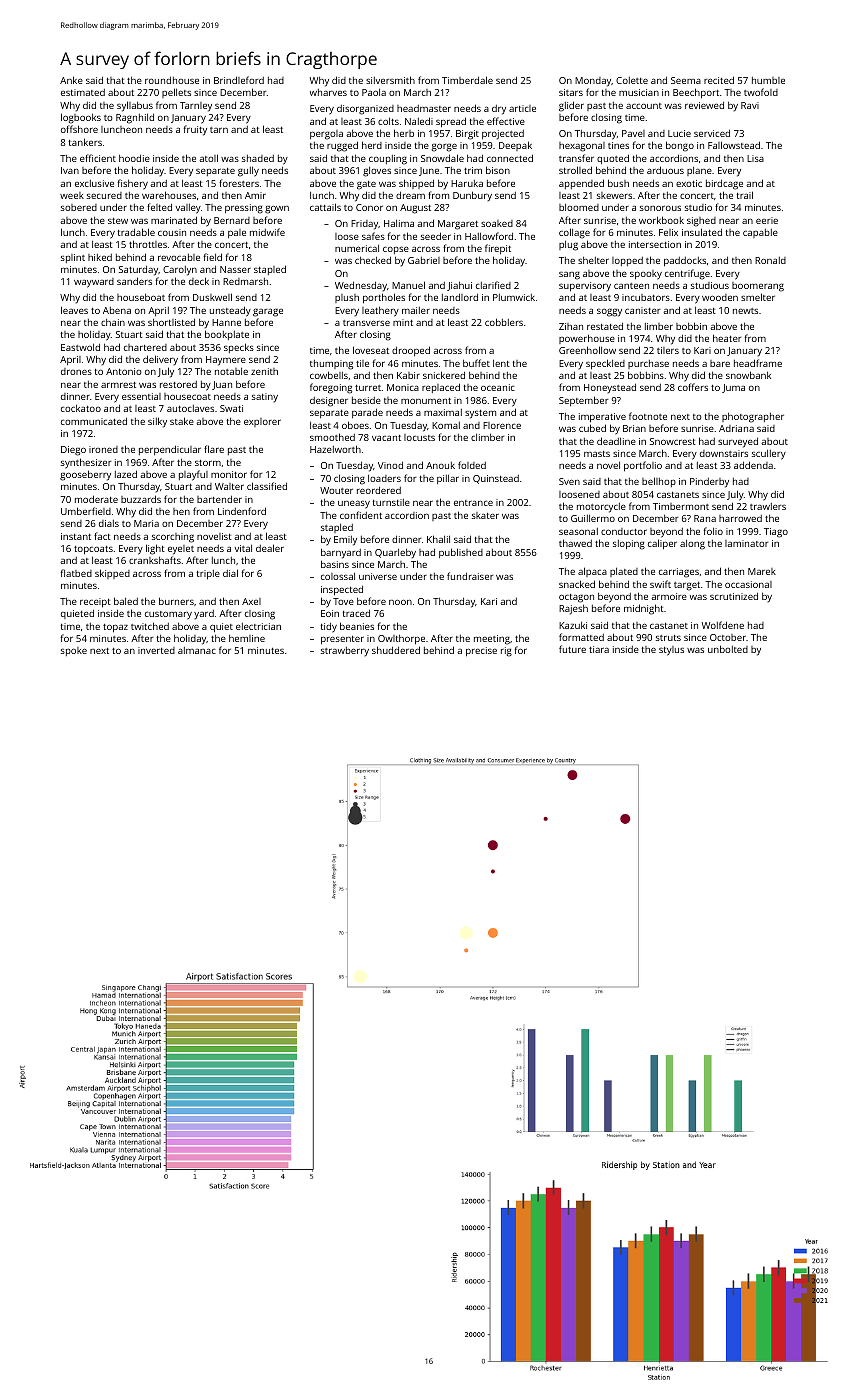  What do you see at coordinates (467, 80) in the document?
I see `Timberdale` at bounding box center [467, 80].
